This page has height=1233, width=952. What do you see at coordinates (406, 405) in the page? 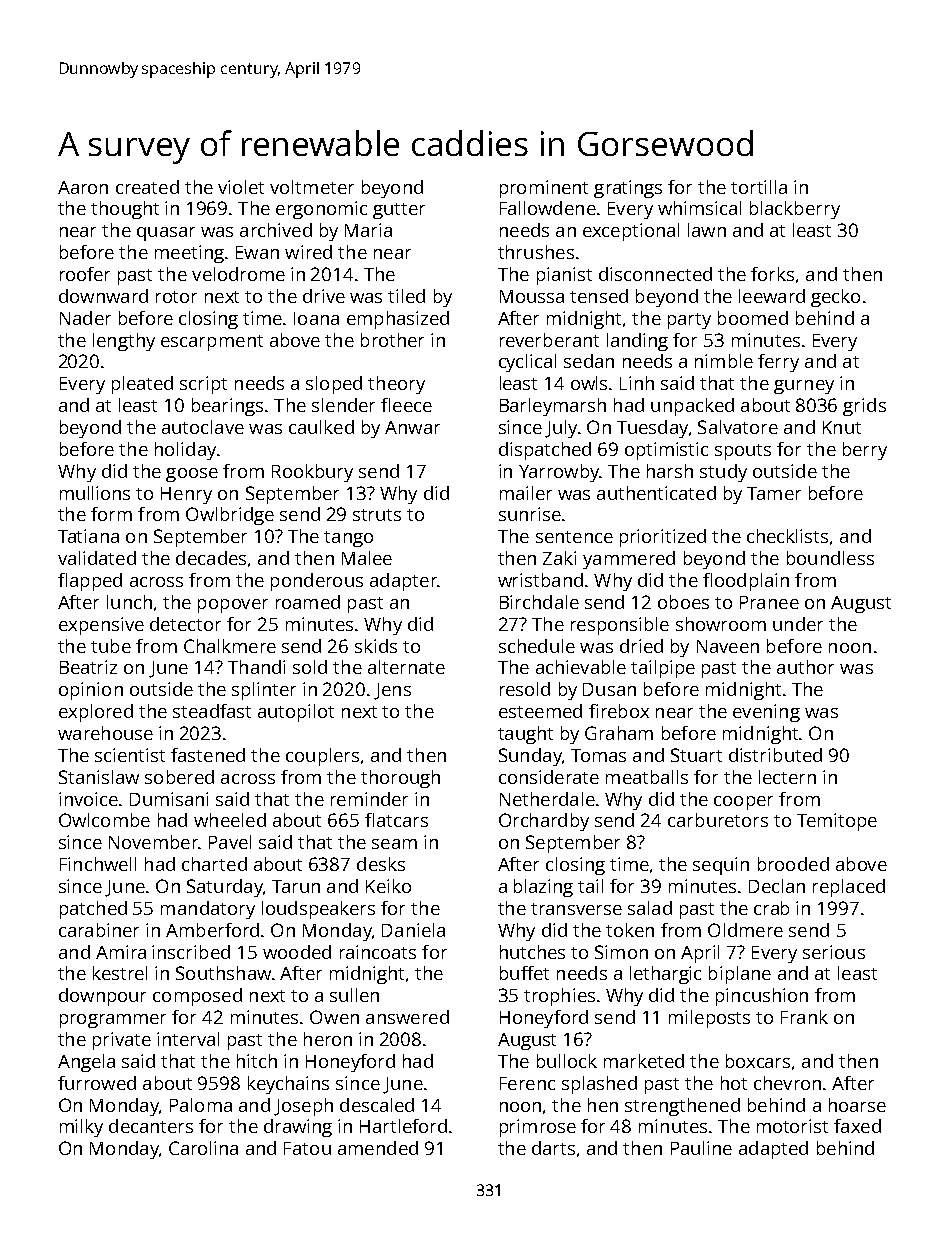
I see `fleece` at bounding box center [406, 405].
